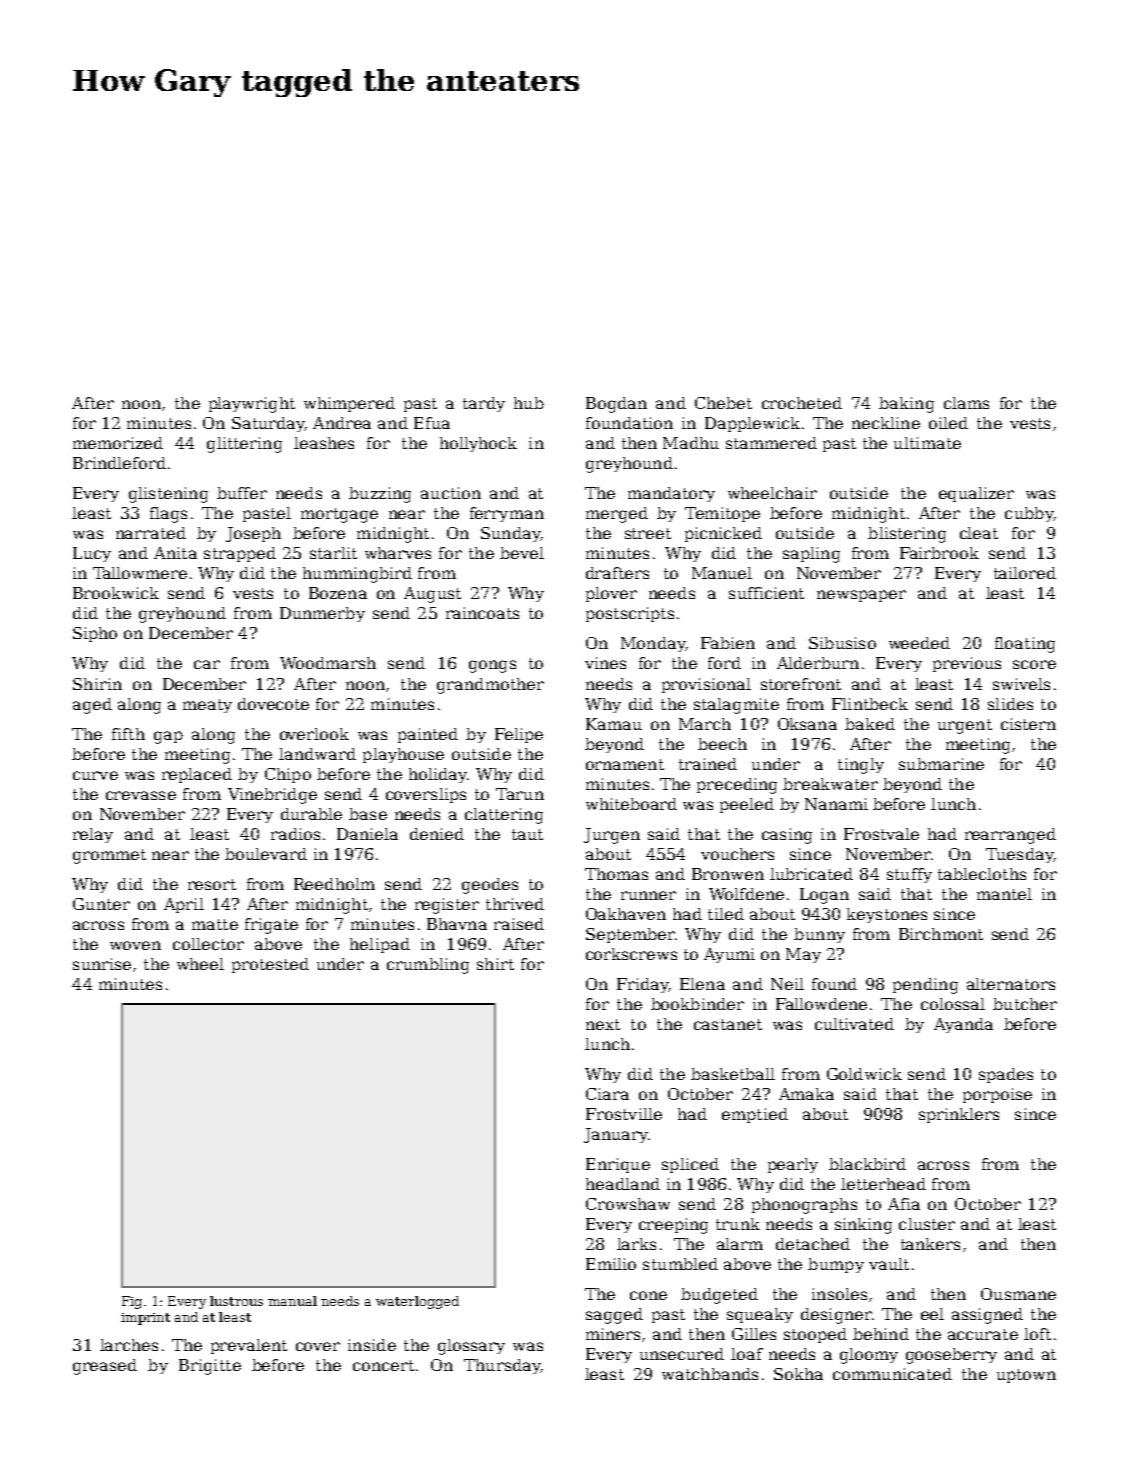  Describe the element at coordinates (105, 1367) in the screenshot. I see `greased` at that location.
